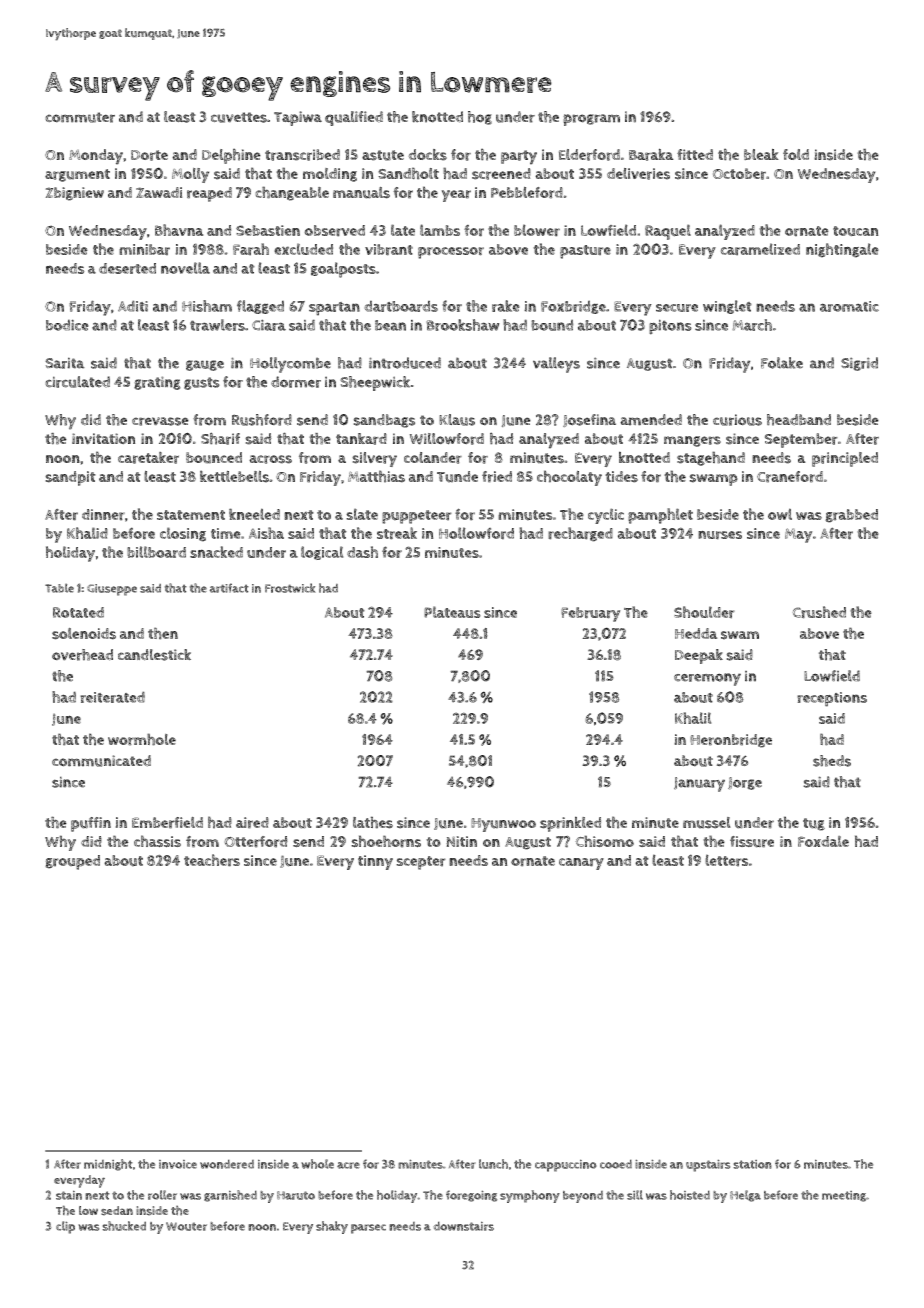  What do you see at coordinates (202, 383) in the image?
I see `gusts` at bounding box center [202, 383].
